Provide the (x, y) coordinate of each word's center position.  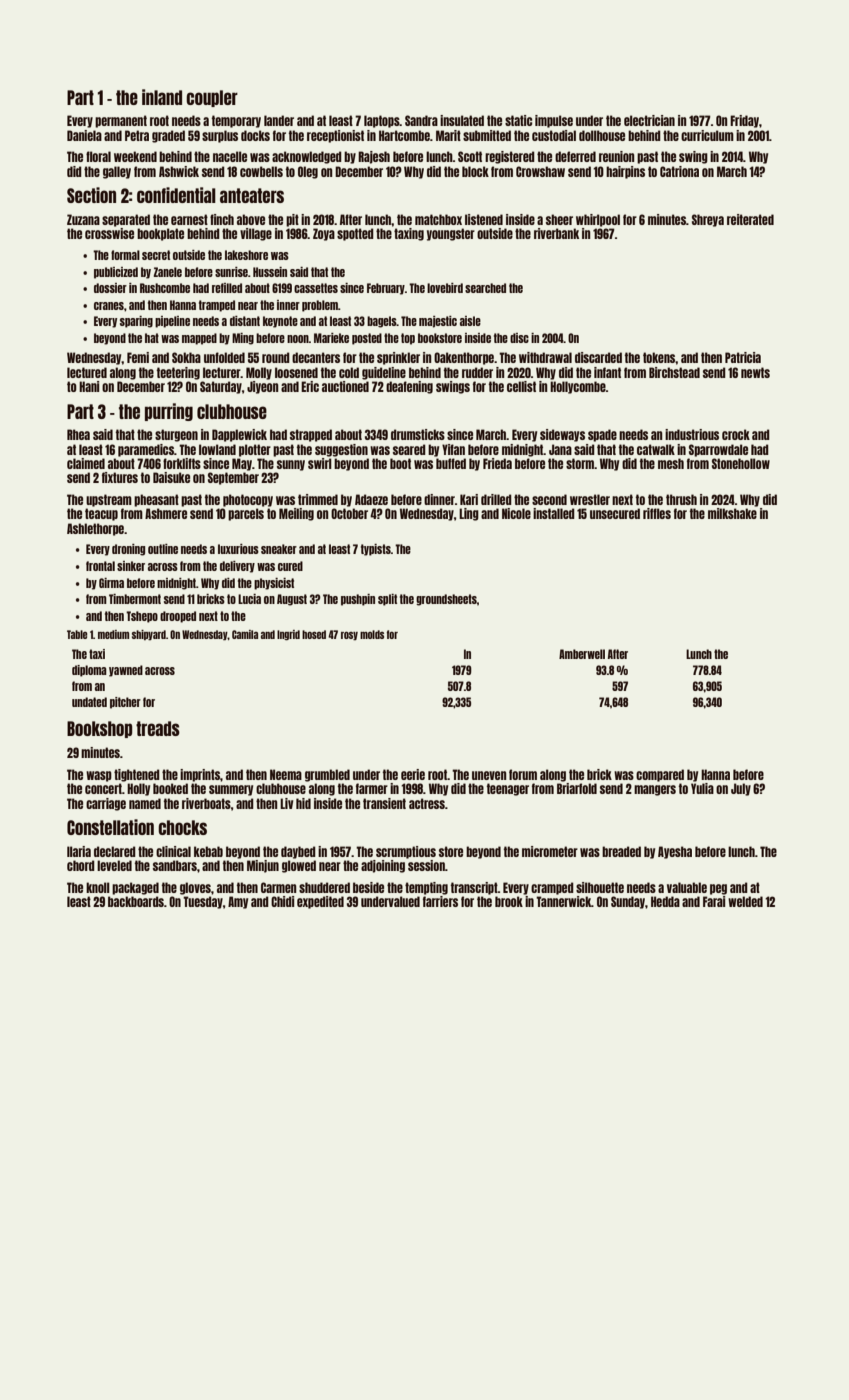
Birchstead (674, 372)
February (386, 289)
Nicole (516, 513)
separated (126, 220)
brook (509, 901)
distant (245, 321)
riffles (657, 513)
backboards (136, 901)
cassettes (316, 288)
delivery (237, 567)
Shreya (708, 220)
